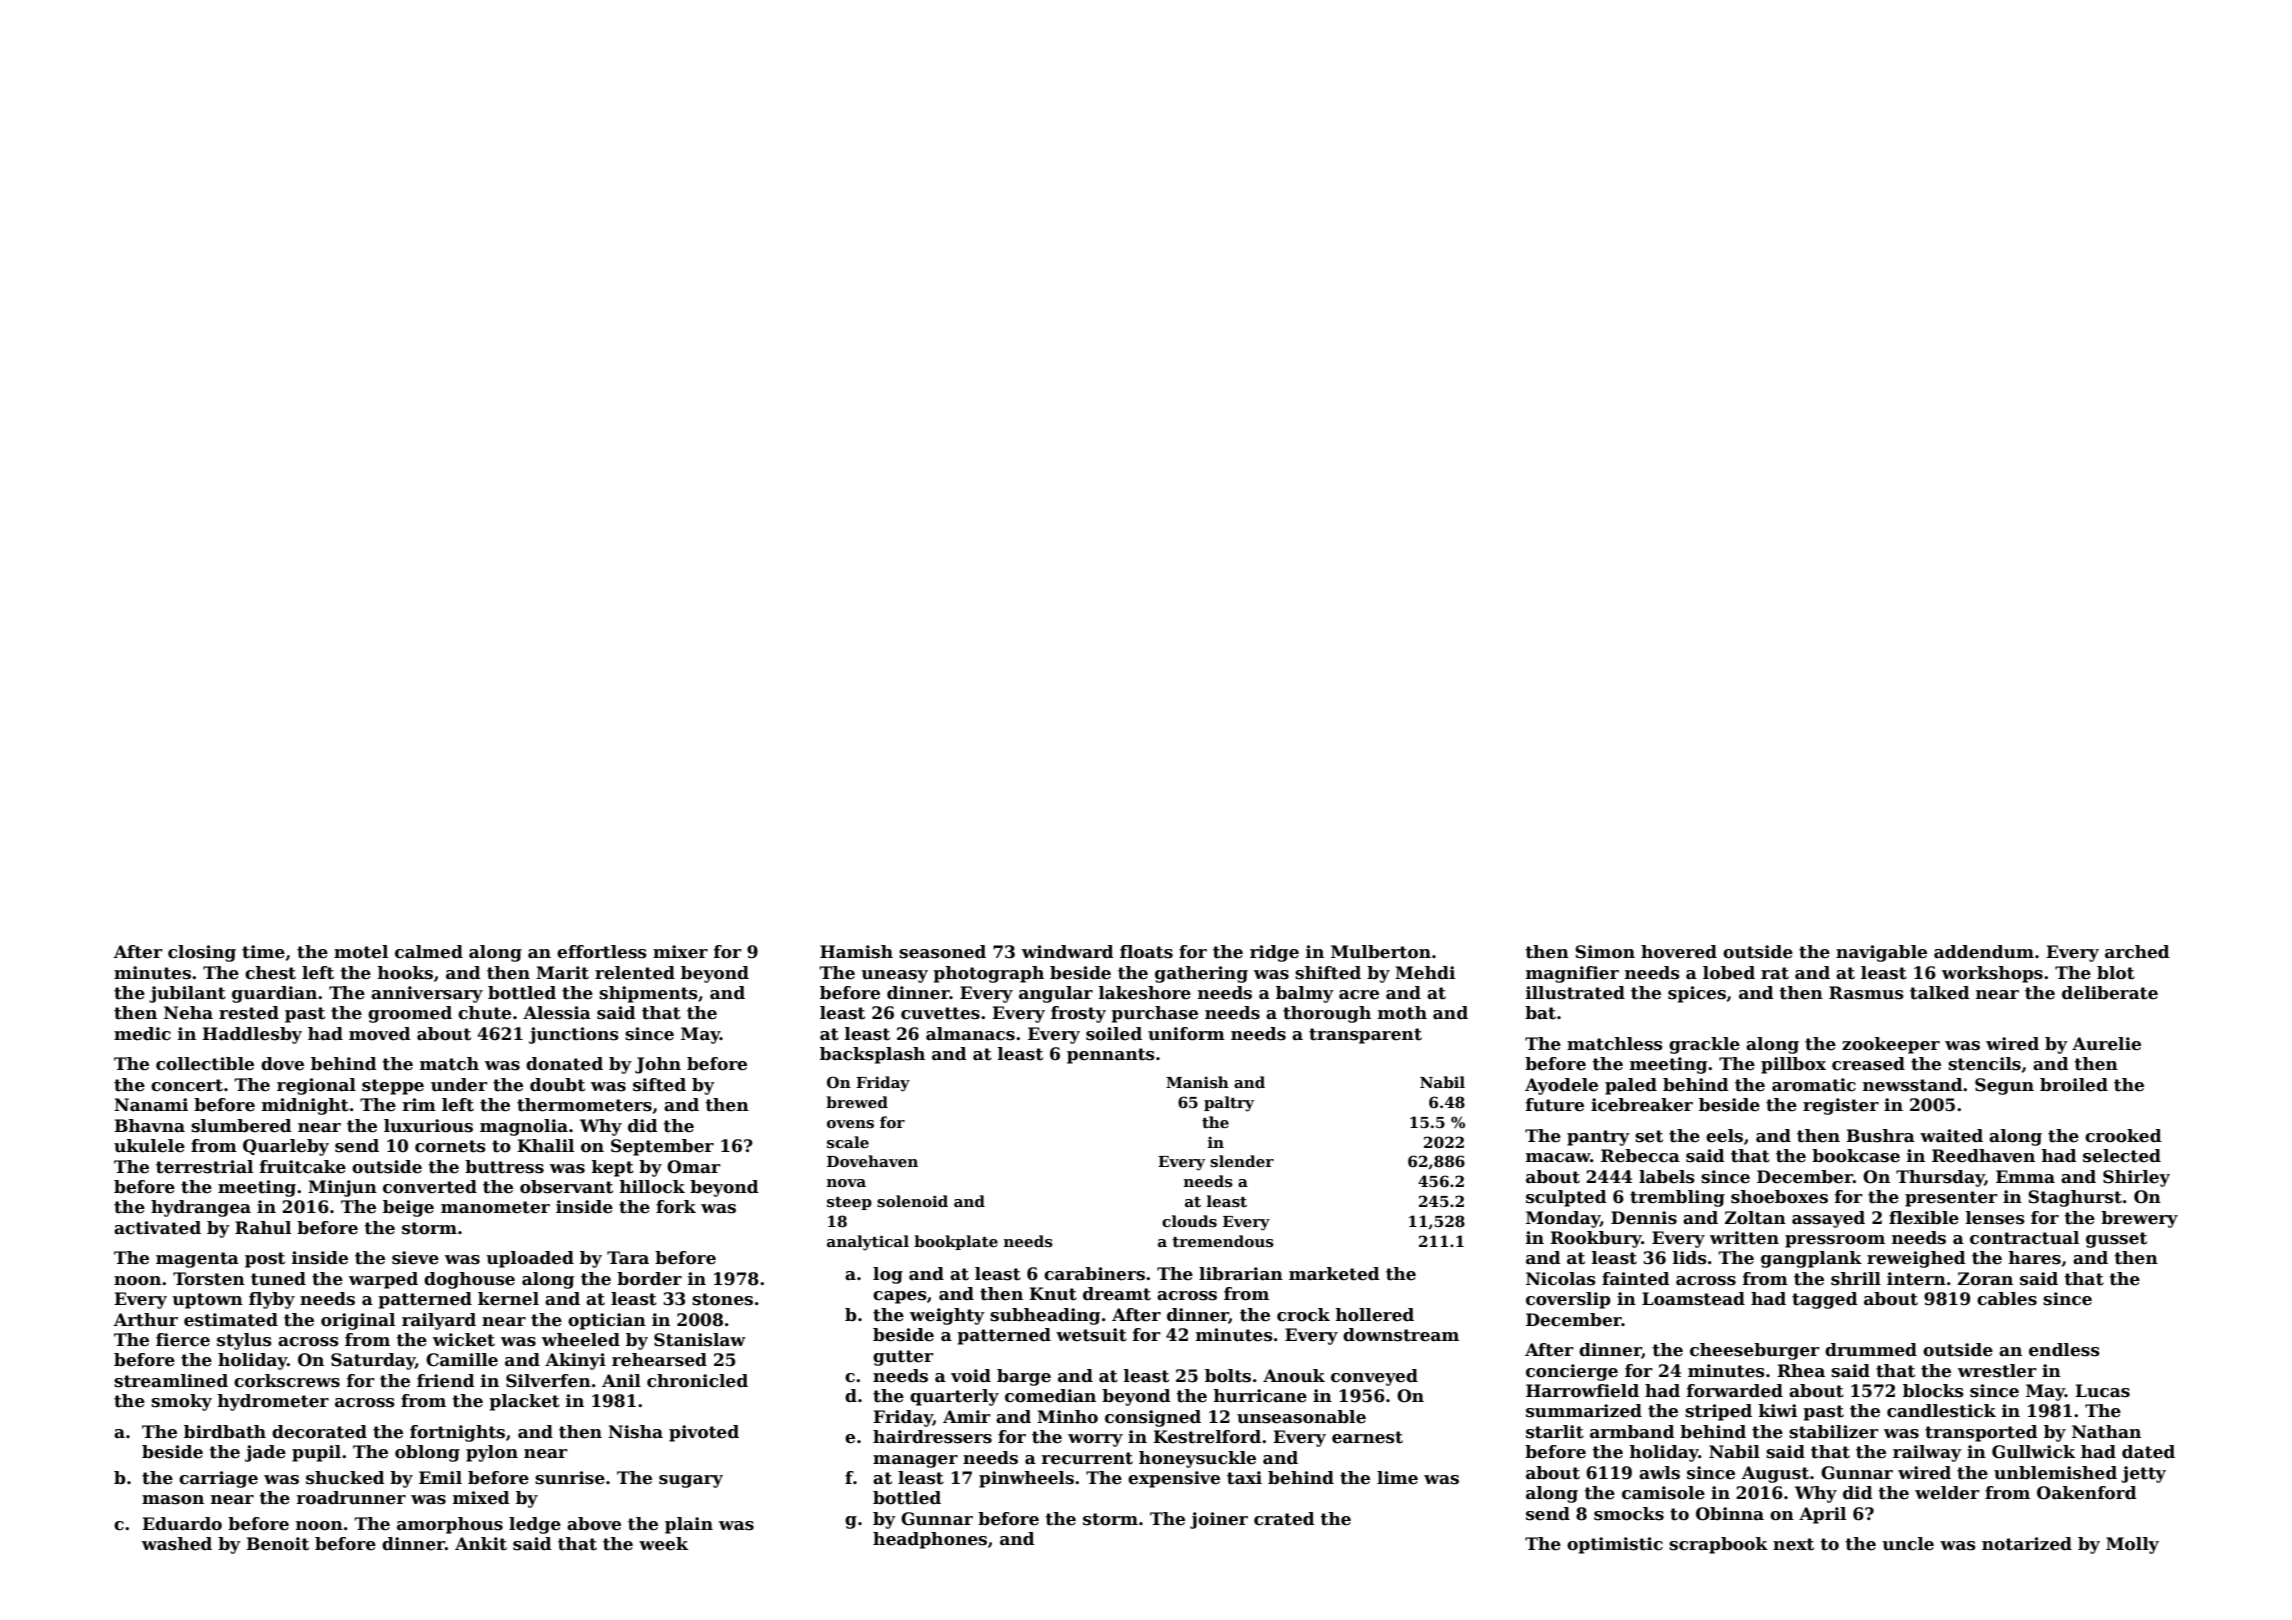 This screenshot has height=1620, width=2292. I want to click on headphones, so click(930, 1540).
